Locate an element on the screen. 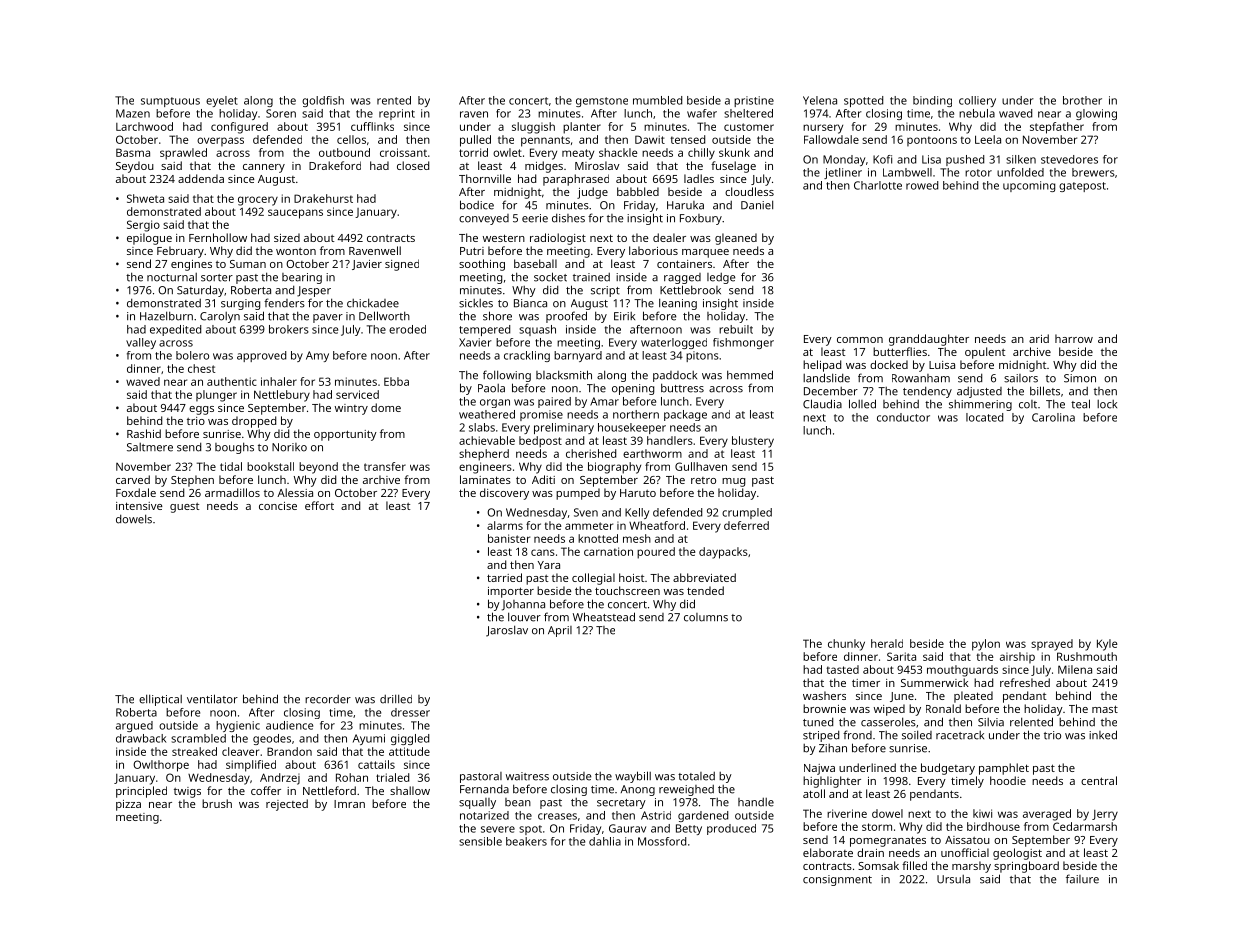 The image size is (1233, 952). Amy is located at coordinates (317, 356).
